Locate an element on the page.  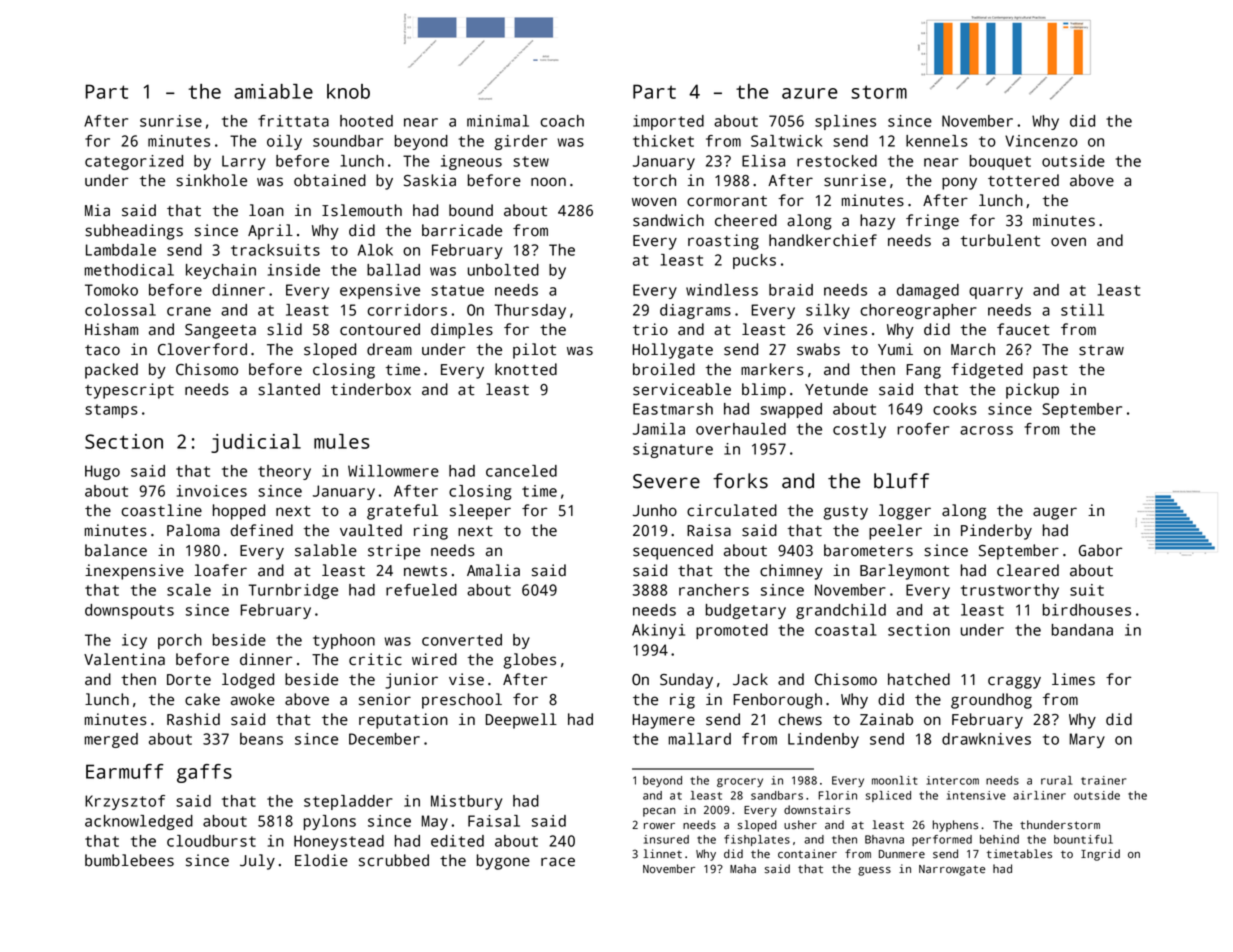
amiable is located at coordinates (273, 91).
